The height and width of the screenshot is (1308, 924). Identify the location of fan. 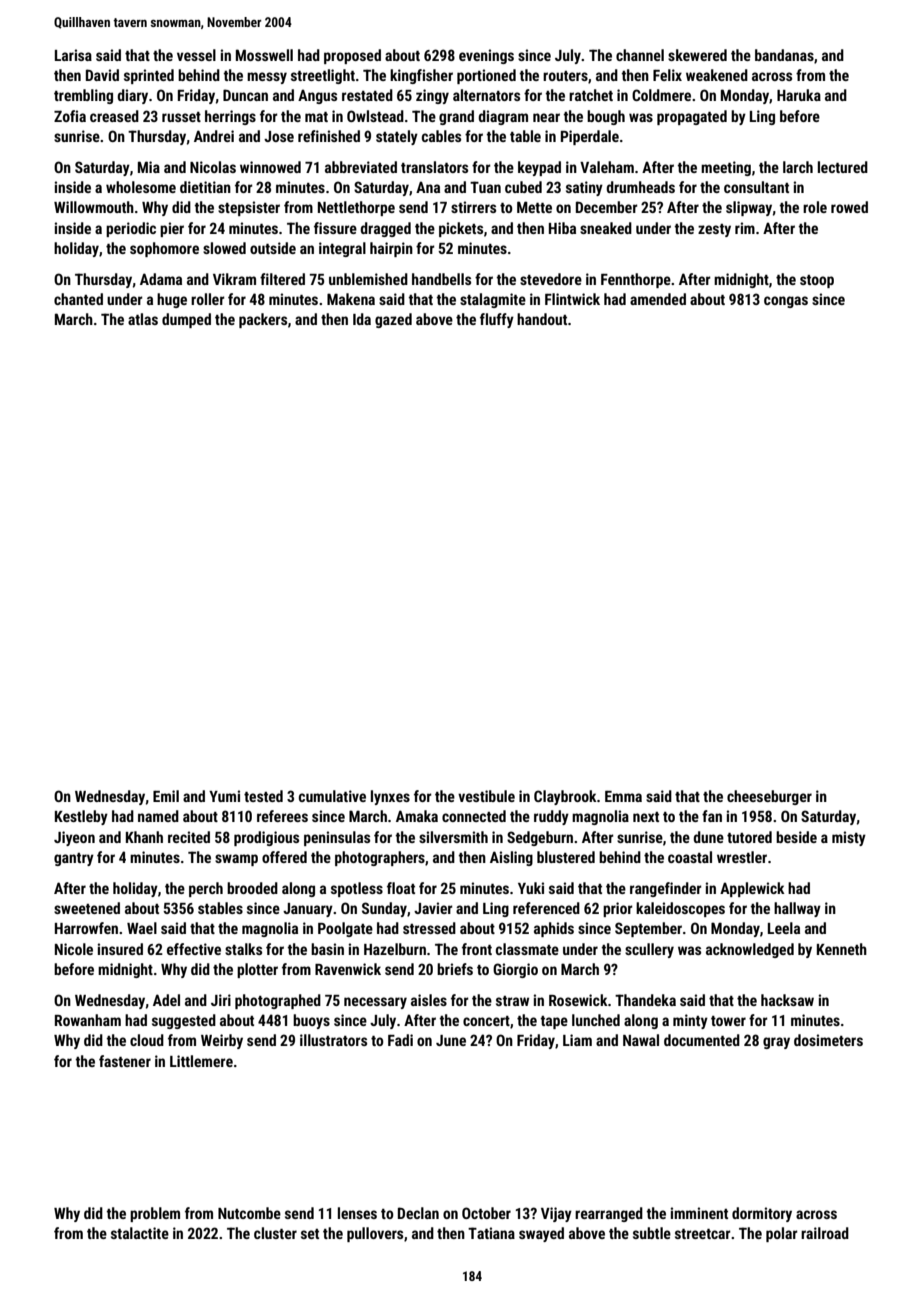
(712, 816).
